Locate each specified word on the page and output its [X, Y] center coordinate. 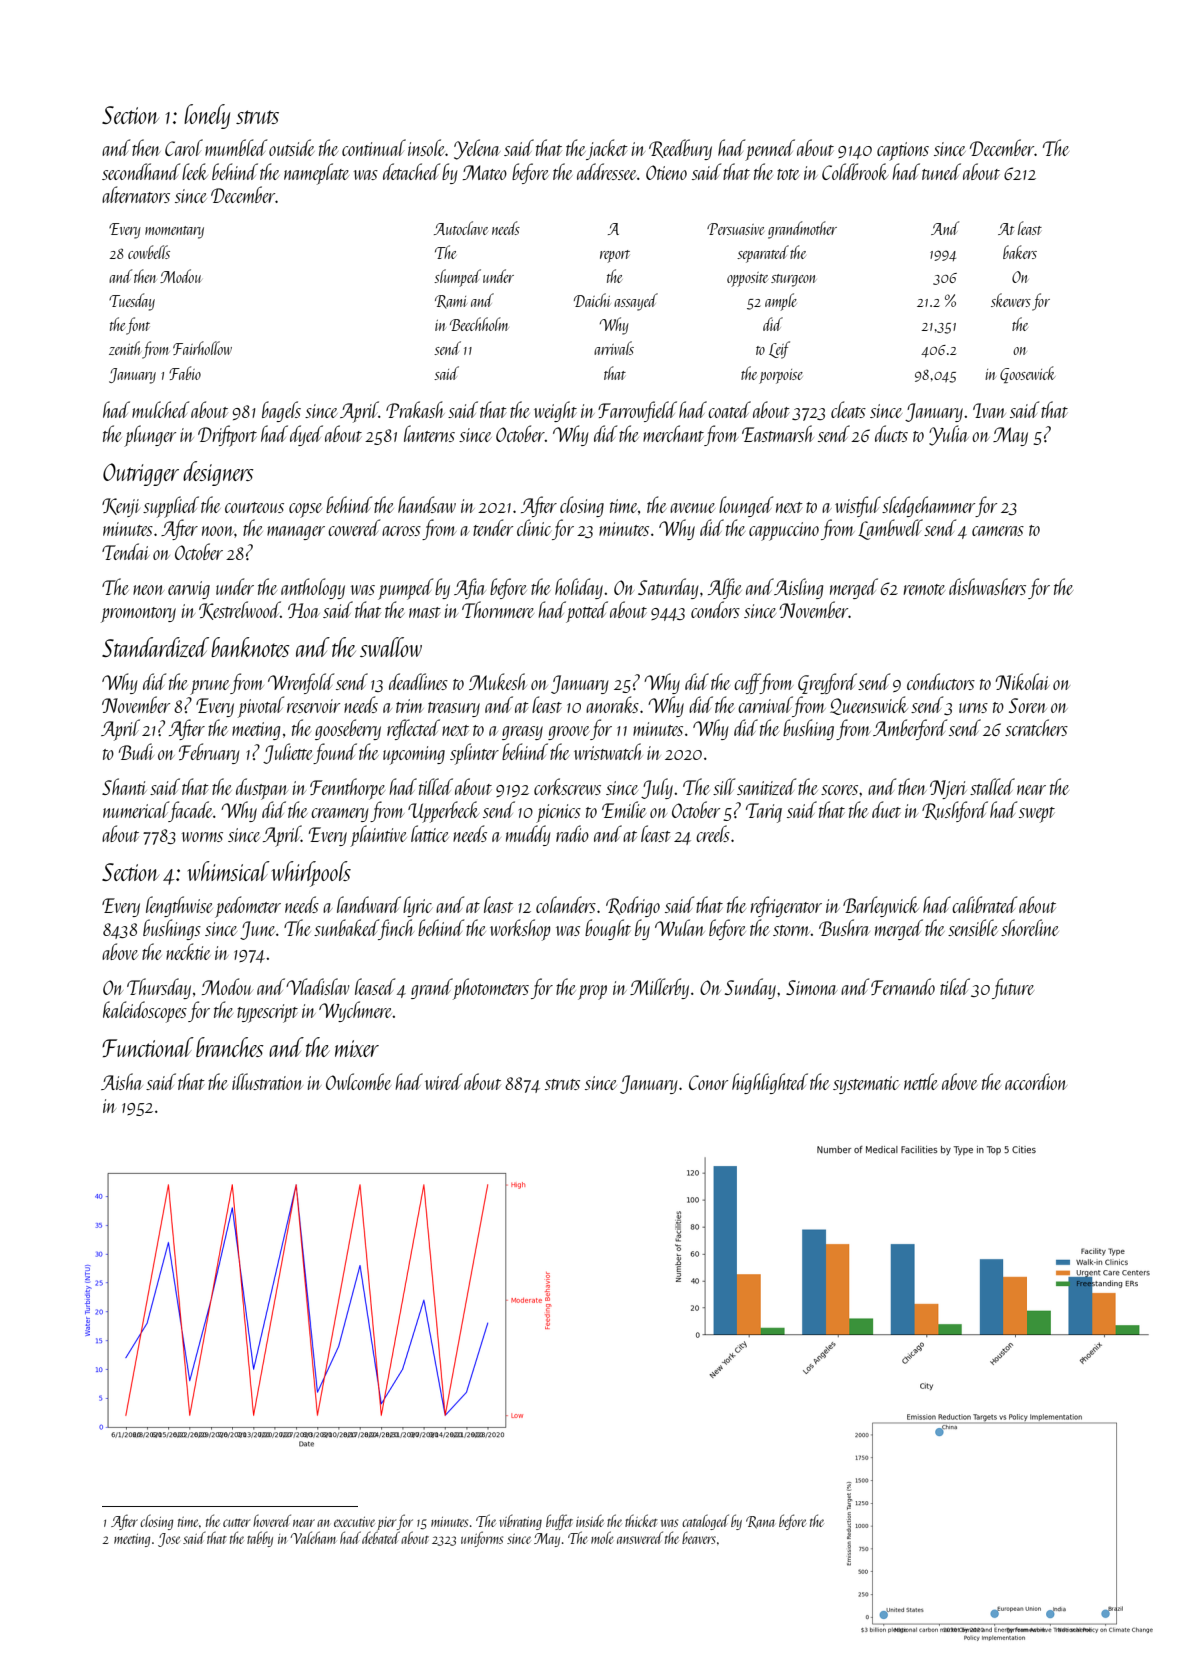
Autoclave [461, 228]
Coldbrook [855, 171]
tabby [260, 1539]
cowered [354, 527]
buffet [559, 1522]
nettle [921, 1081]
